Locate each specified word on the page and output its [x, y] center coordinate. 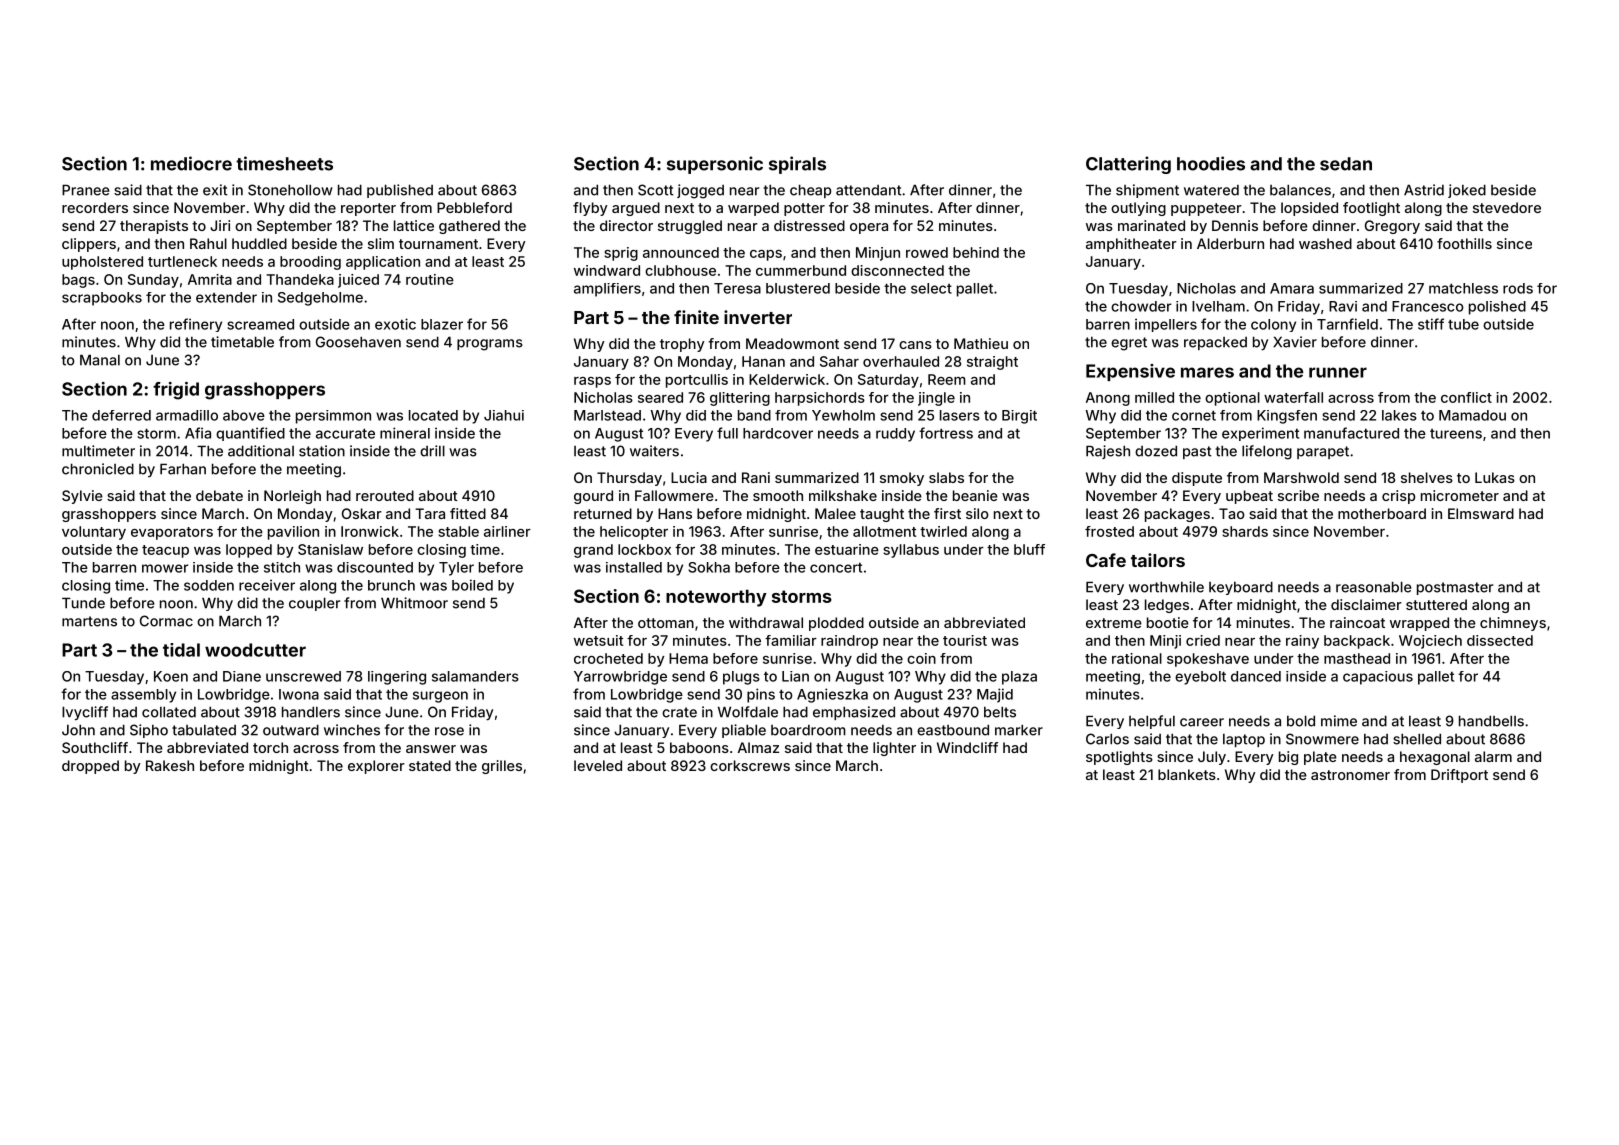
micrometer [1460, 495]
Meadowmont [792, 343]
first [947, 513]
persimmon [333, 417]
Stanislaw [330, 549]
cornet [1194, 415]
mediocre [191, 163]
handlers [311, 712]
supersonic [715, 165]
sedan [1346, 164]
